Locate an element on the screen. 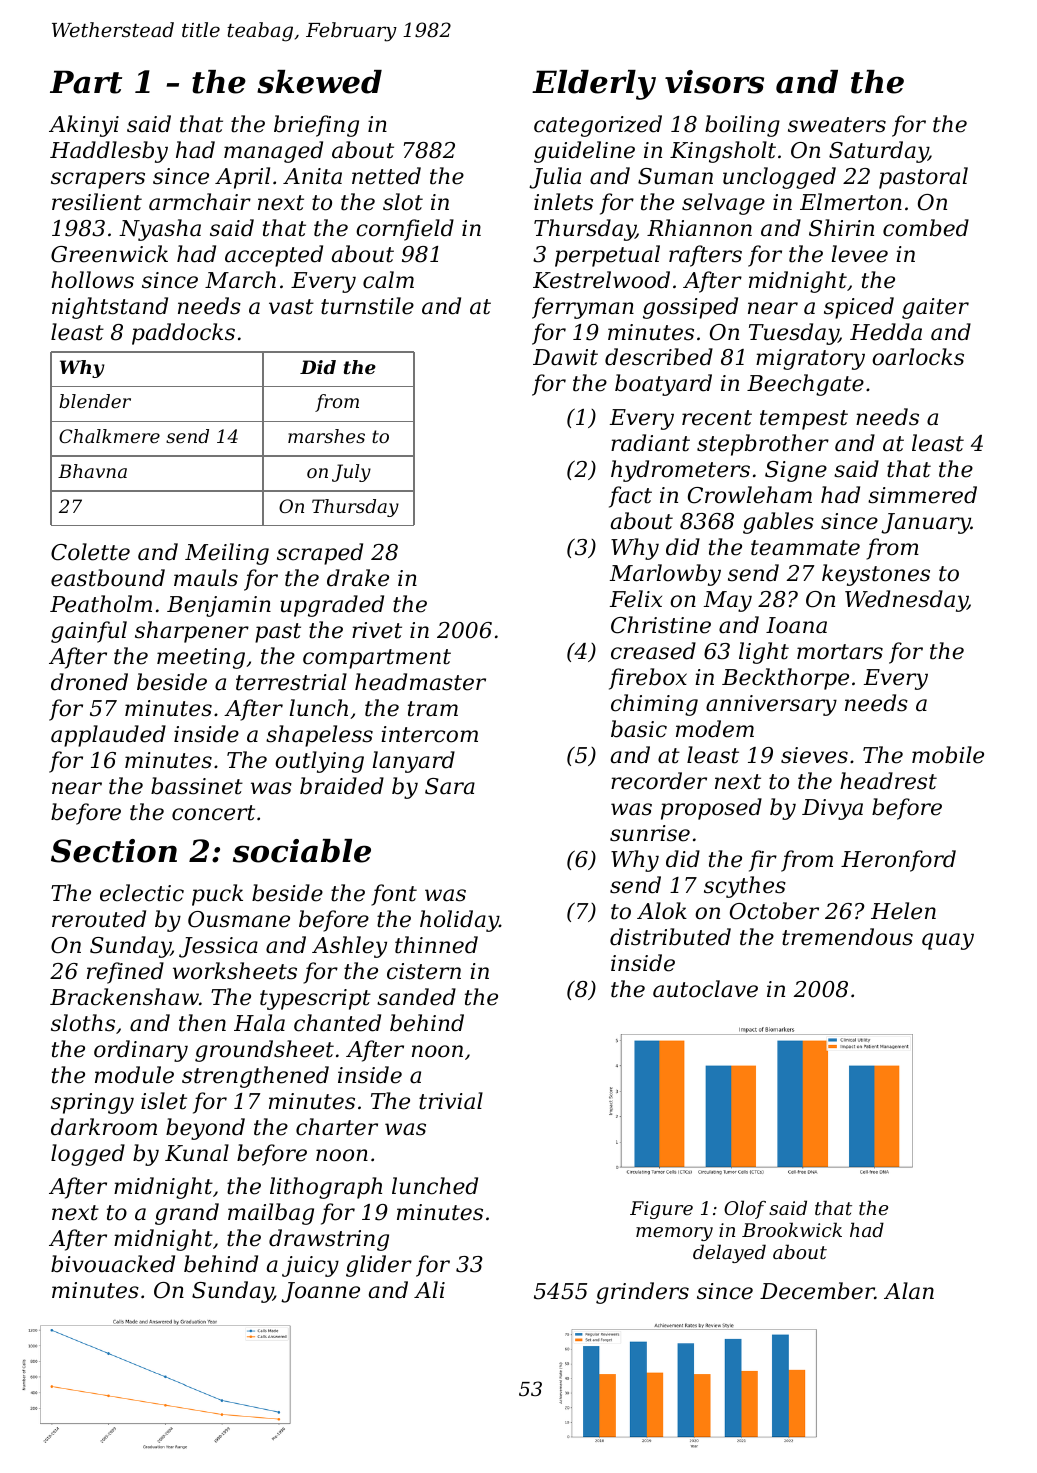 The width and height of the screenshot is (1037, 1473). oarlocks is located at coordinates (918, 357).
